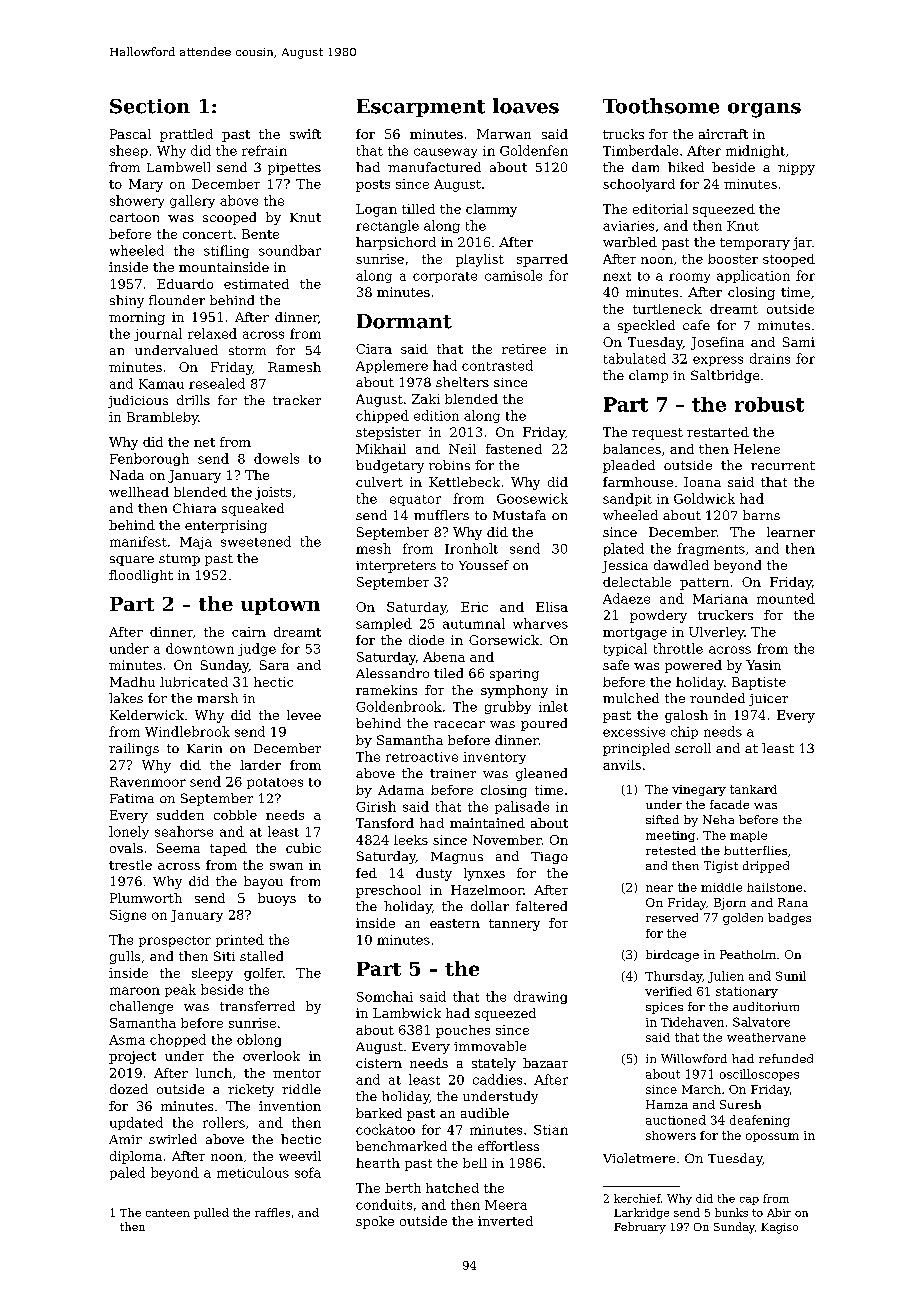 The height and width of the image is (1308, 924). What do you see at coordinates (211, 1213) in the image?
I see `pulled` at bounding box center [211, 1213].
